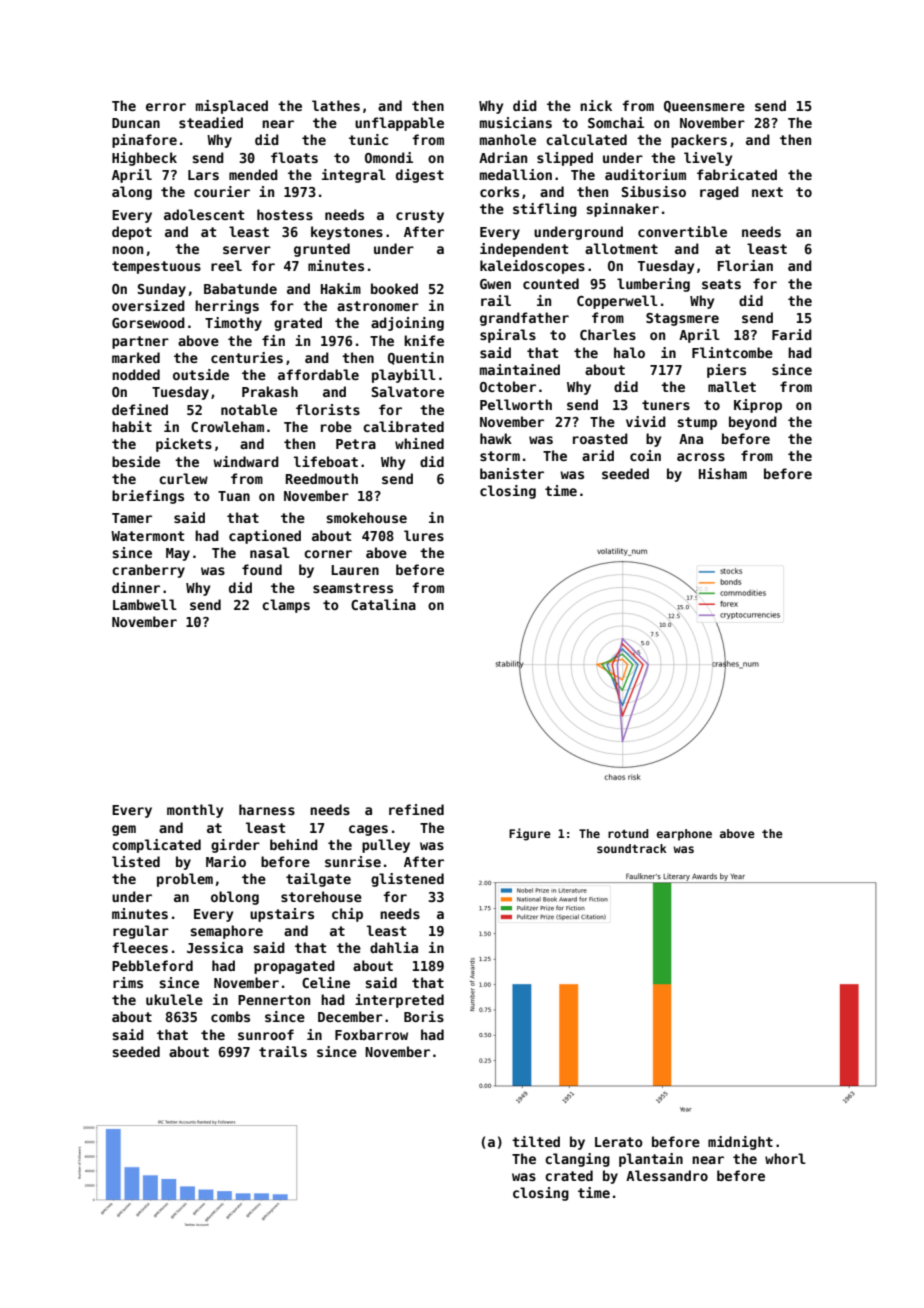  I want to click on sunroof, so click(266, 1034).
